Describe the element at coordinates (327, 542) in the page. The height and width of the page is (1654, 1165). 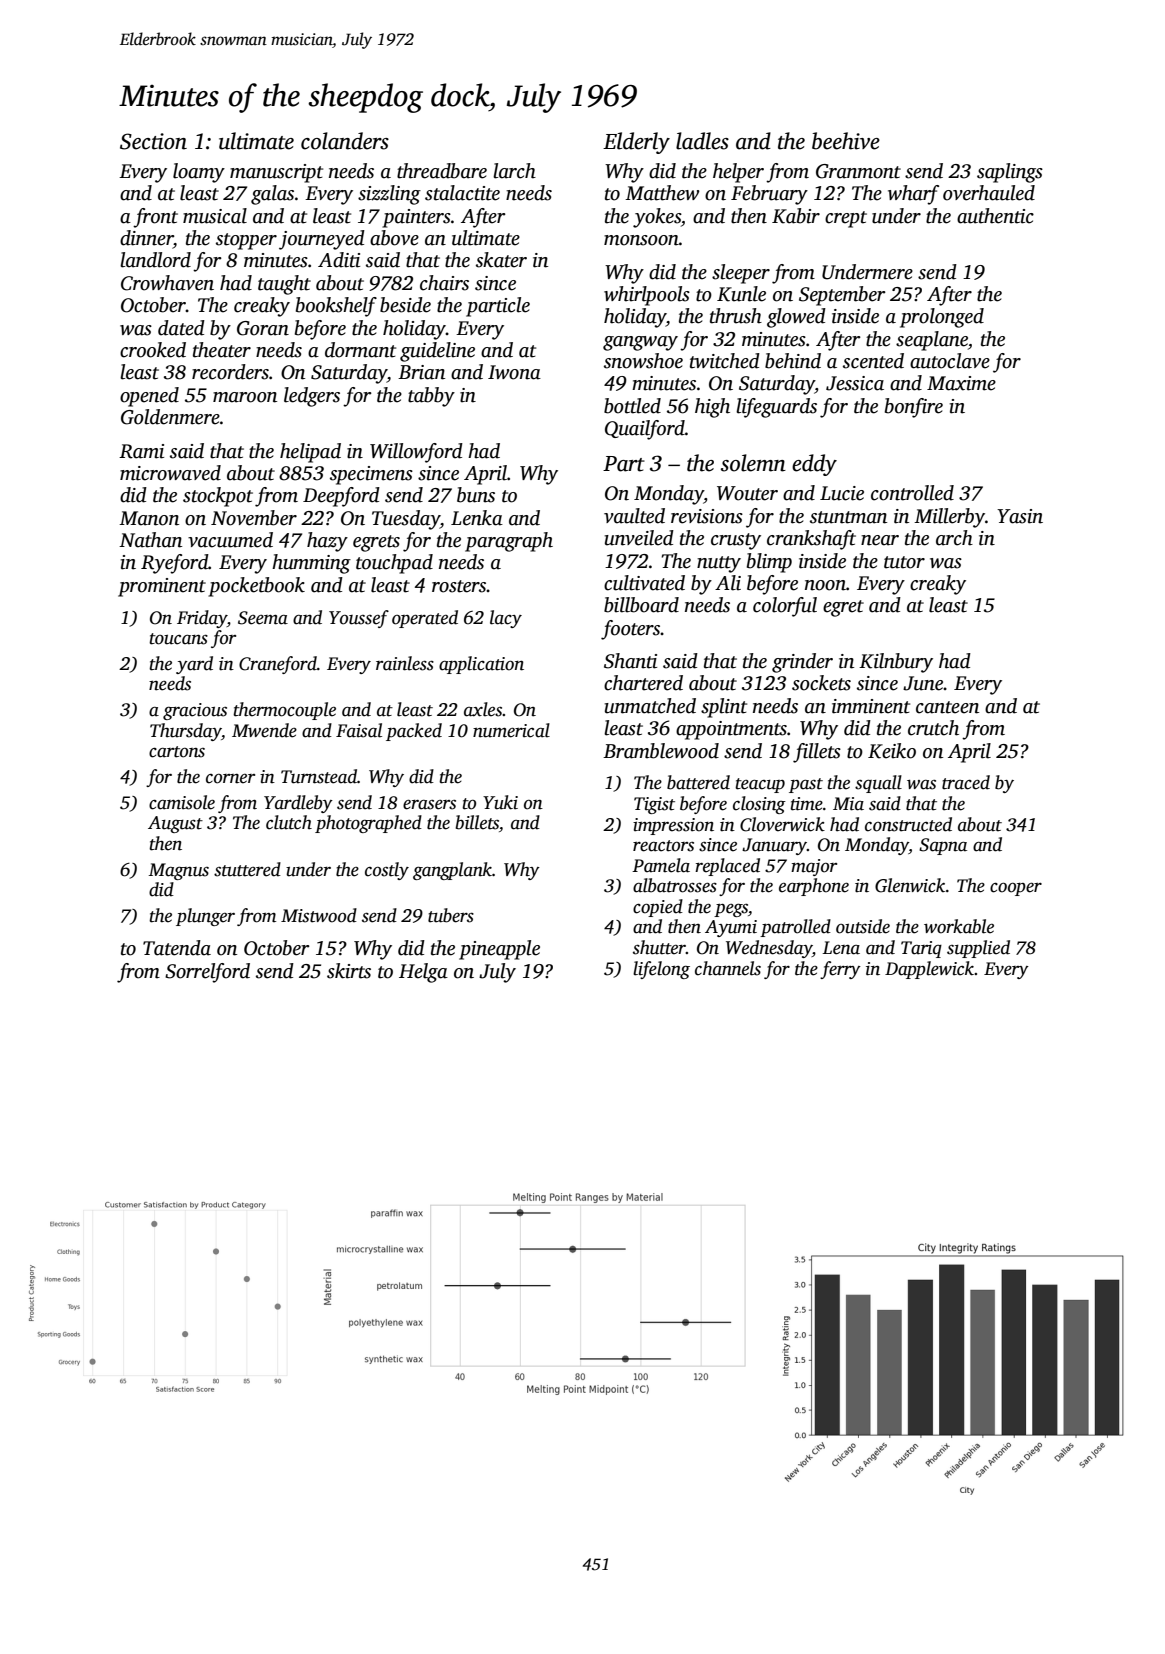
I see `hazy` at that location.
